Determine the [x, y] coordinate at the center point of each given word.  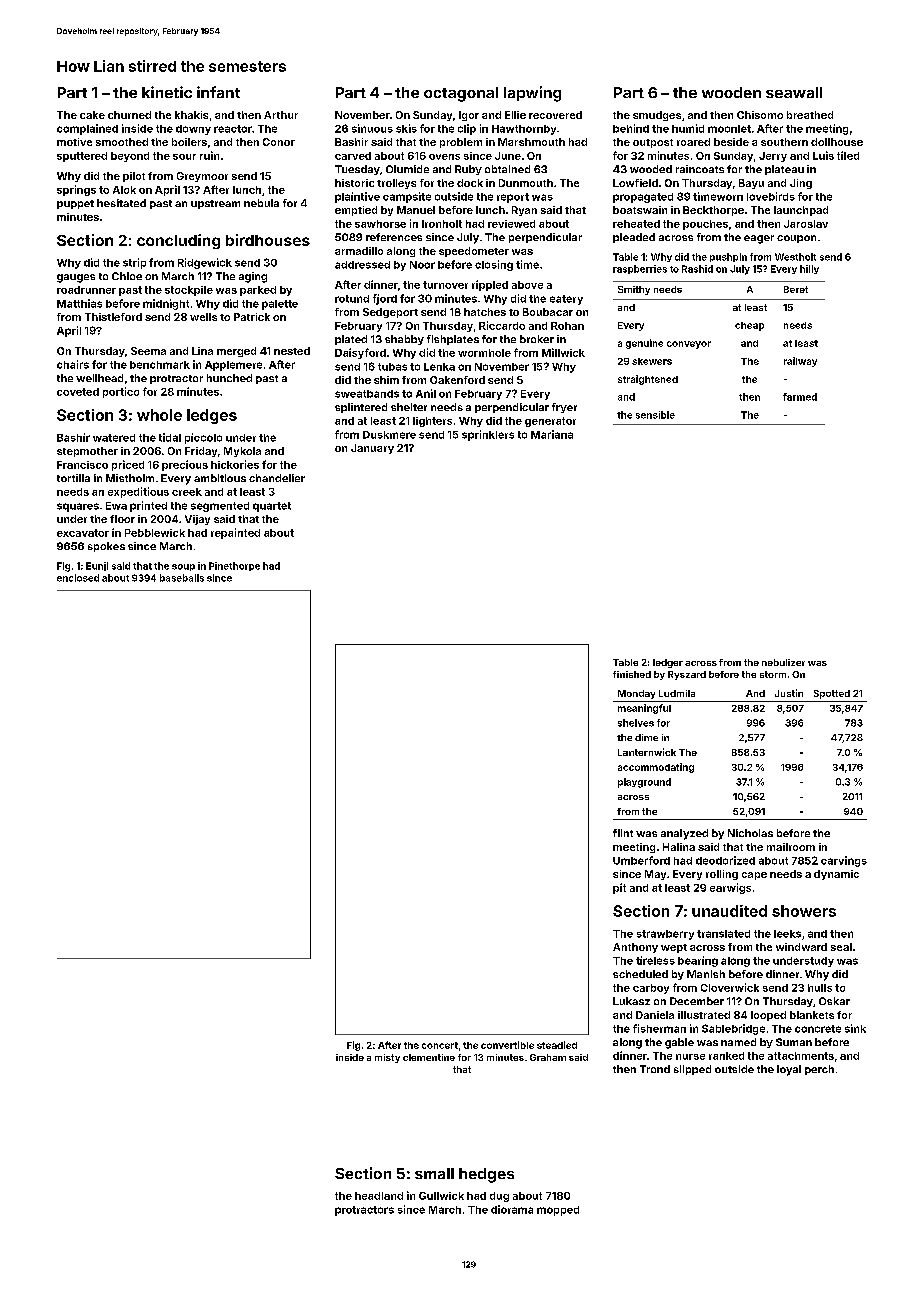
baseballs [182, 578]
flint [623, 833]
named [738, 1042]
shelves [636, 723]
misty [387, 1058]
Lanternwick [647, 752]
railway [800, 362]
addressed [362, 265]
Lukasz [631, 1001]
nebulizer [783, 662]
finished [632, 674]
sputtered [82, 157]
